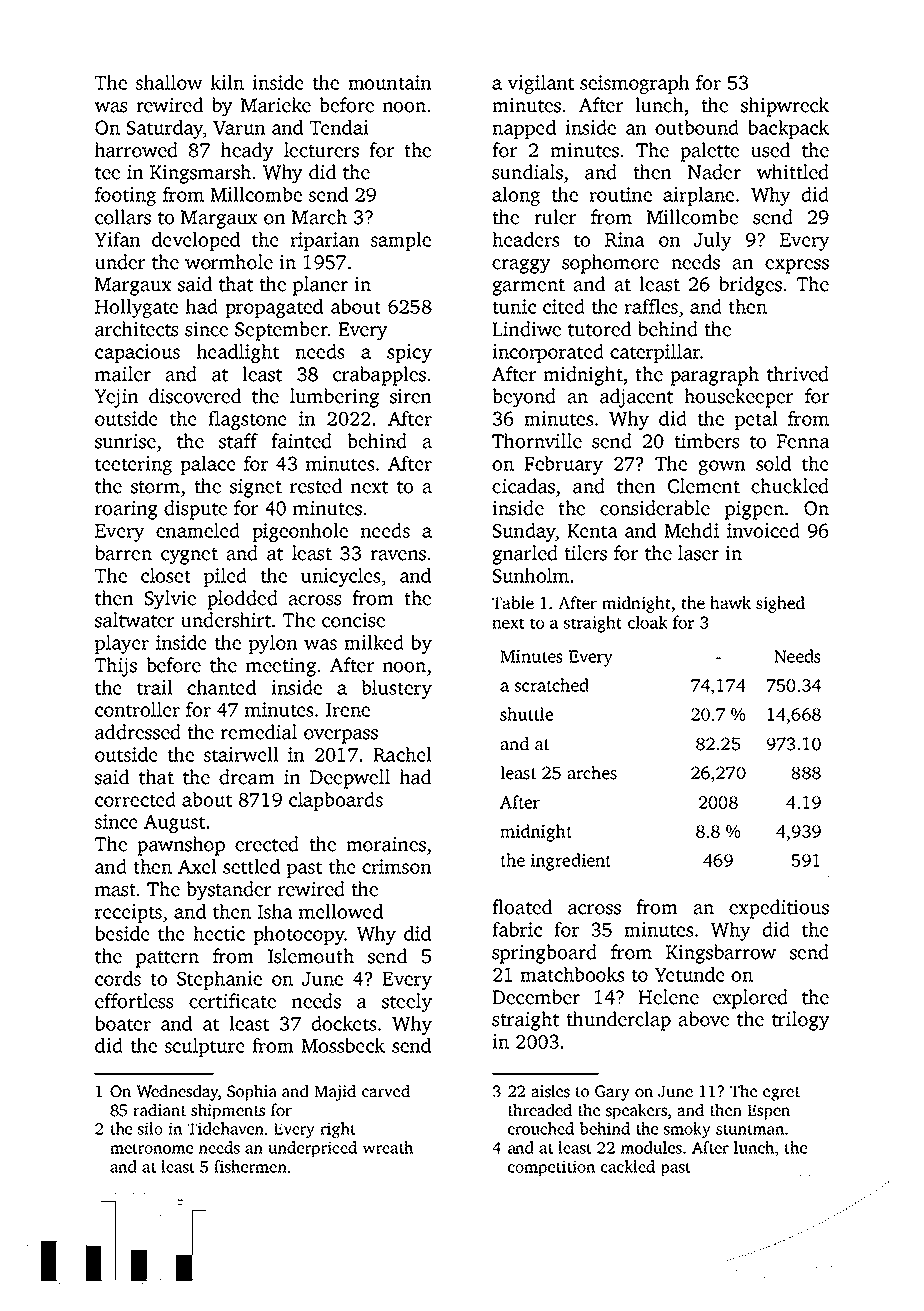 Image resolution: width=924 pixels, height=1311 pixels. What do you see at coordinates (750, 286) in the screenshot?
I see `bridges` at bounding box center [750, 286].
